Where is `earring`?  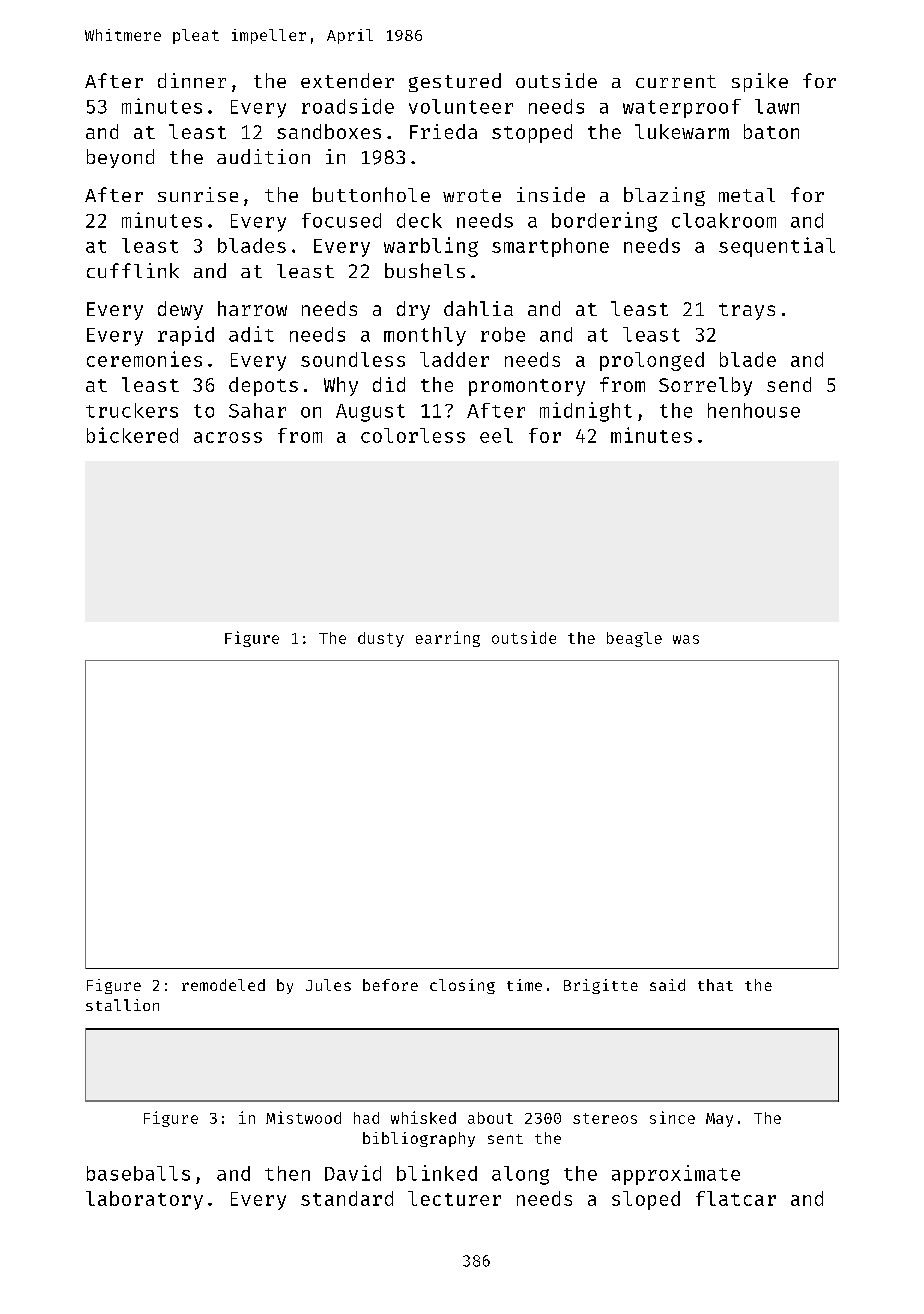 earring is located at coordinates (448, 639).
